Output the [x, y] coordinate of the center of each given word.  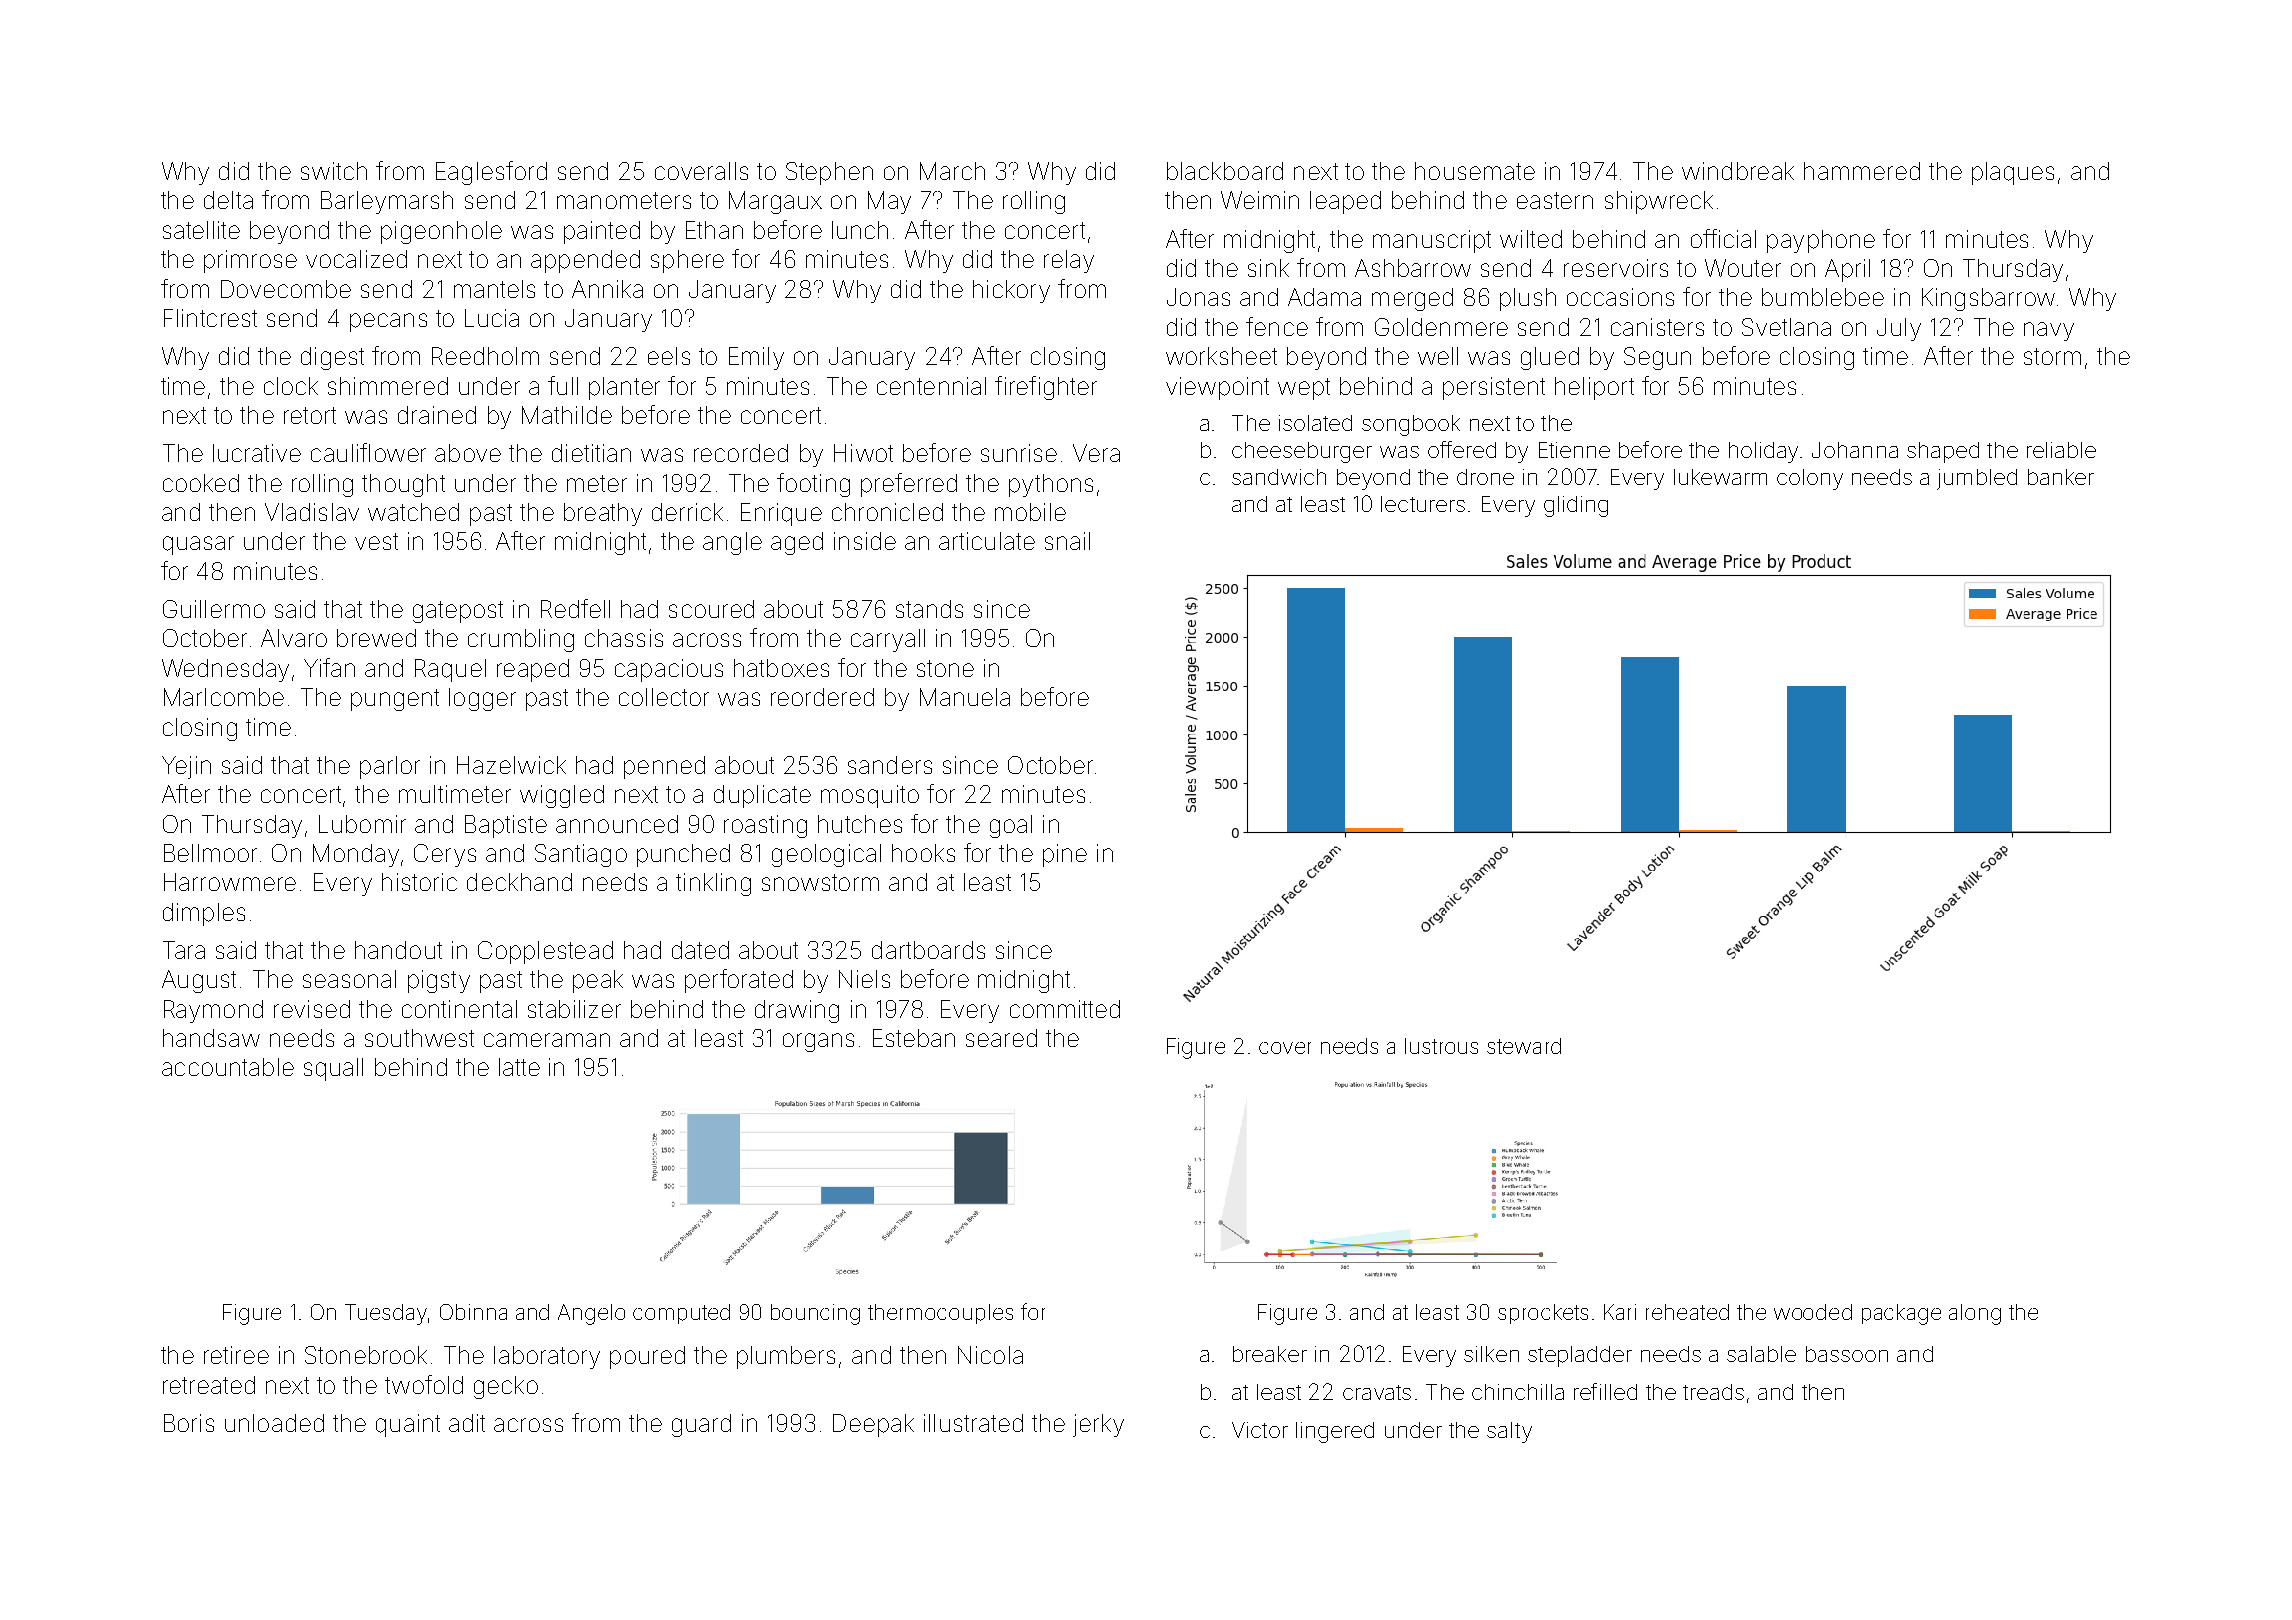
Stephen [829, 173]
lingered [1335, 1432]
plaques [2013, 173]
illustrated [973, 1423]
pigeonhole [441, 232]
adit [467, 1423]
